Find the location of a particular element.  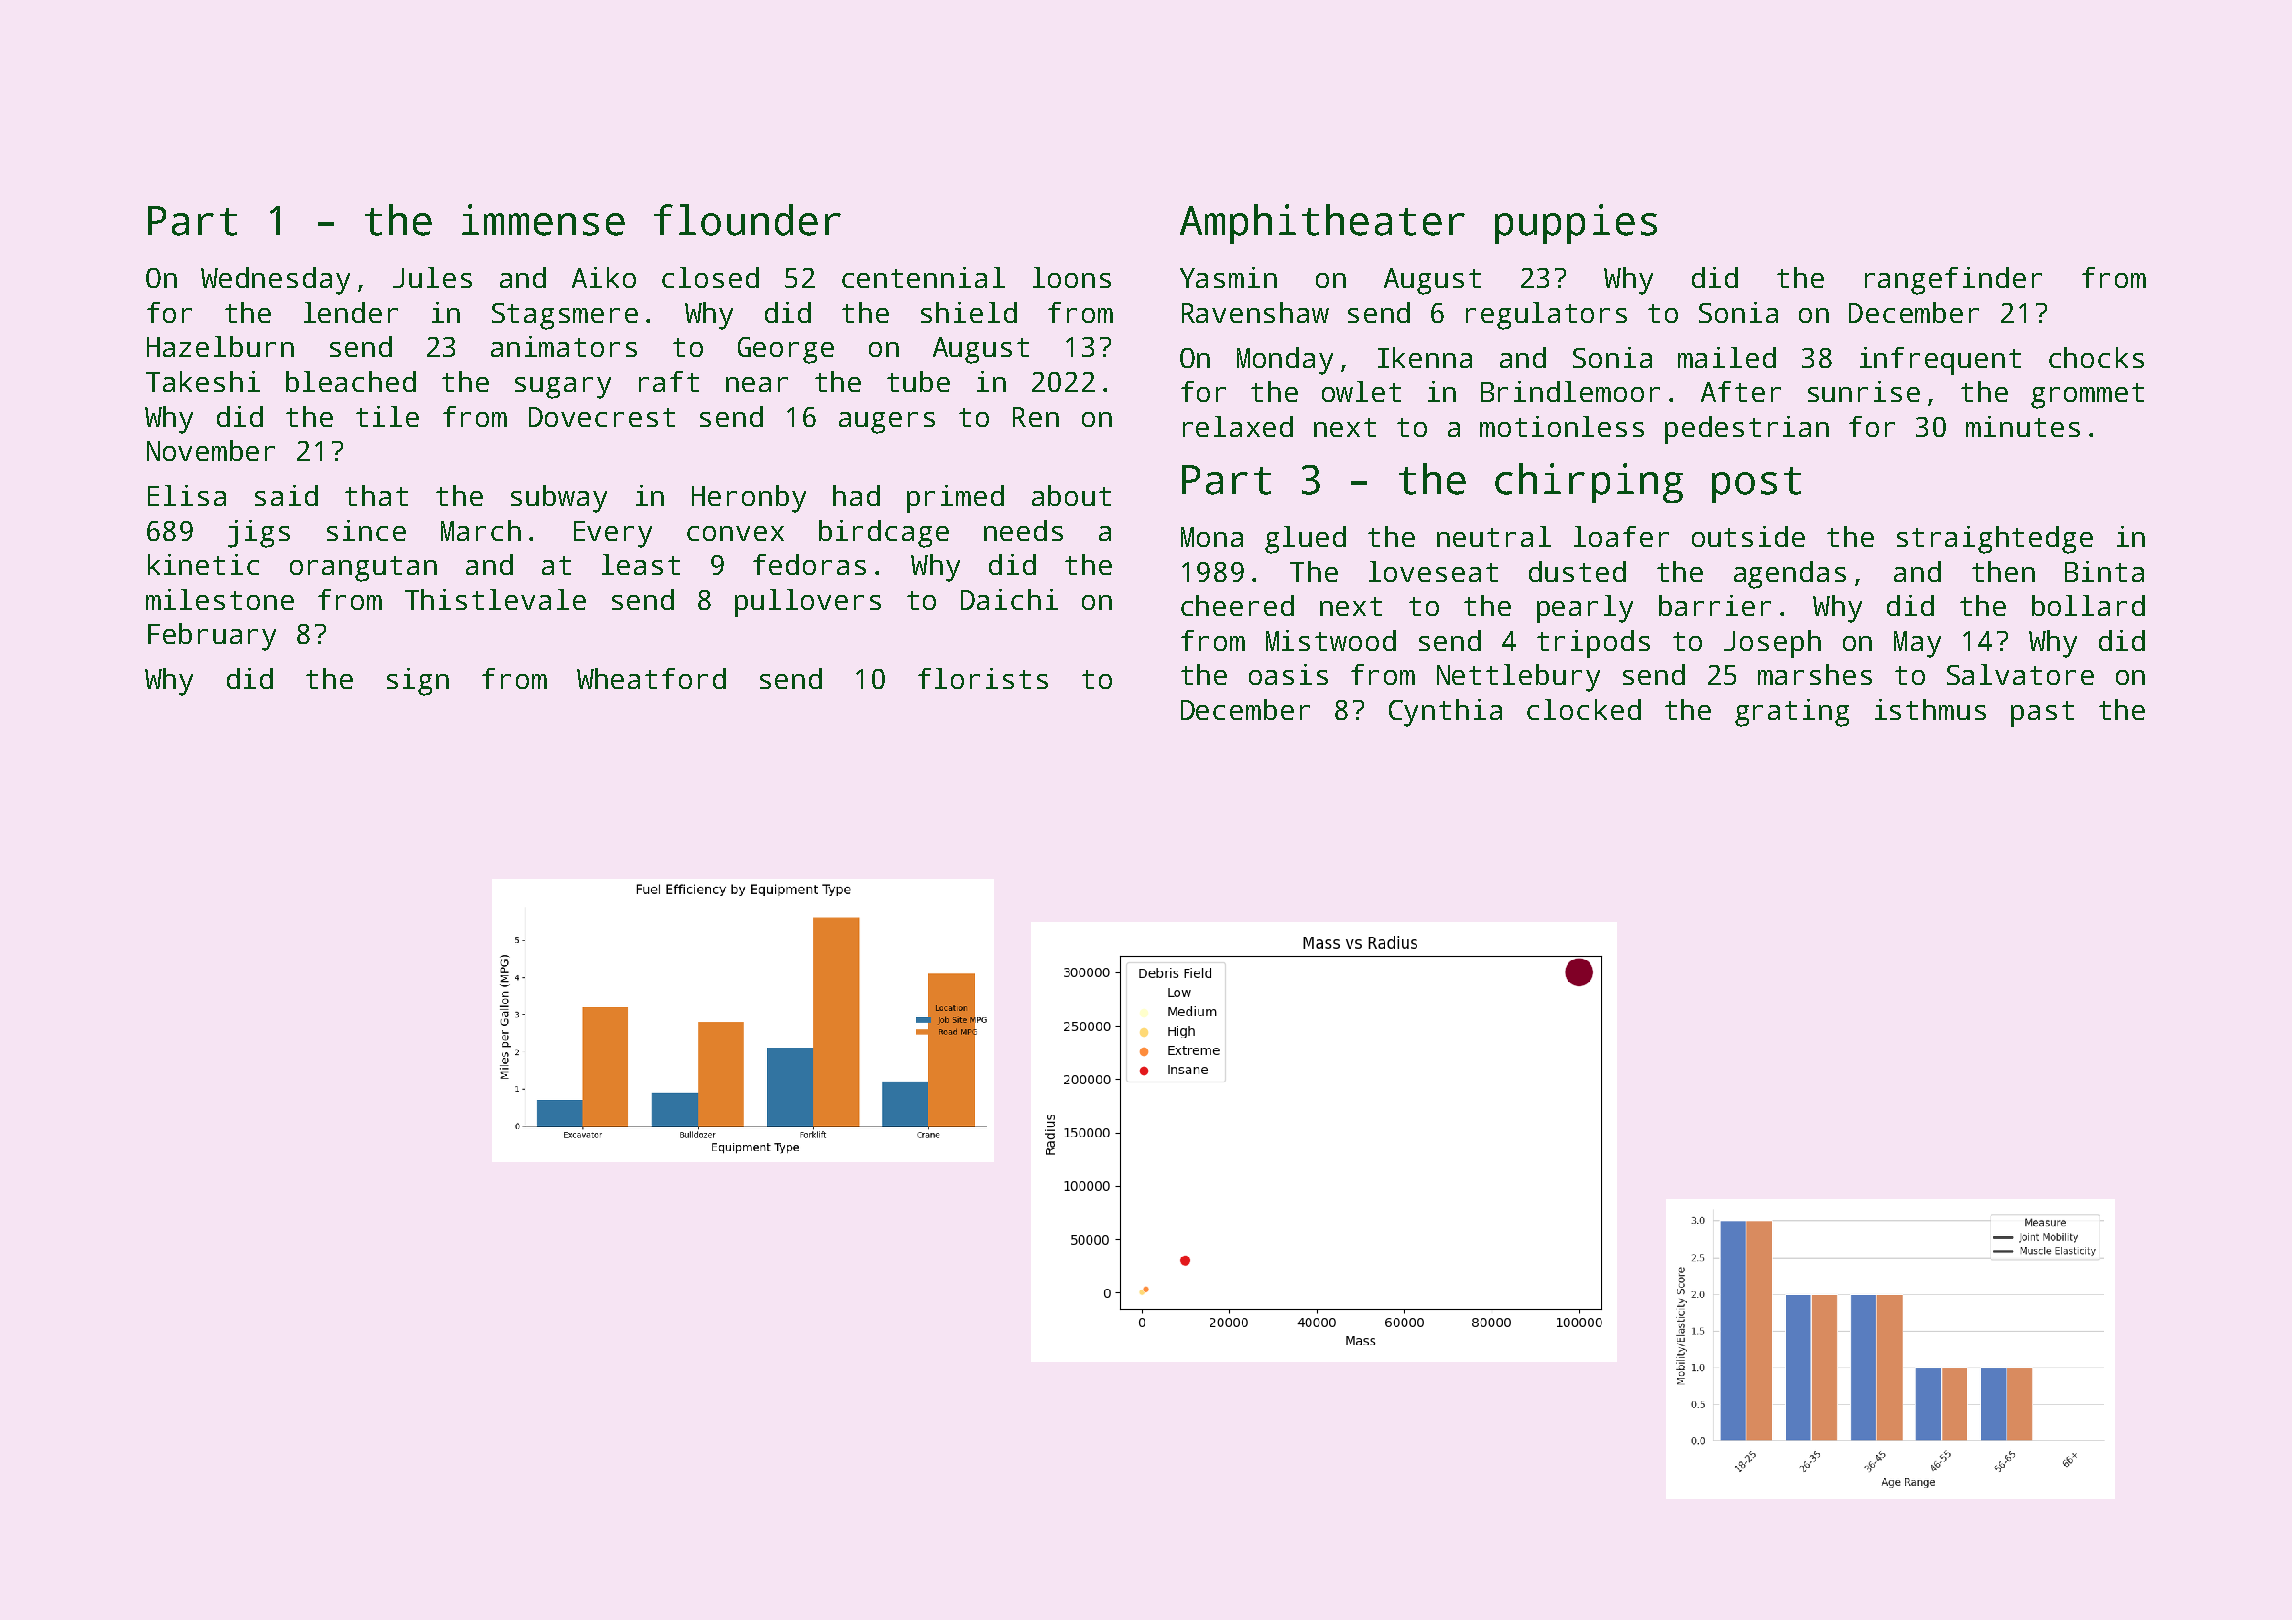

puppies is located at coordinates (1576, 224).
